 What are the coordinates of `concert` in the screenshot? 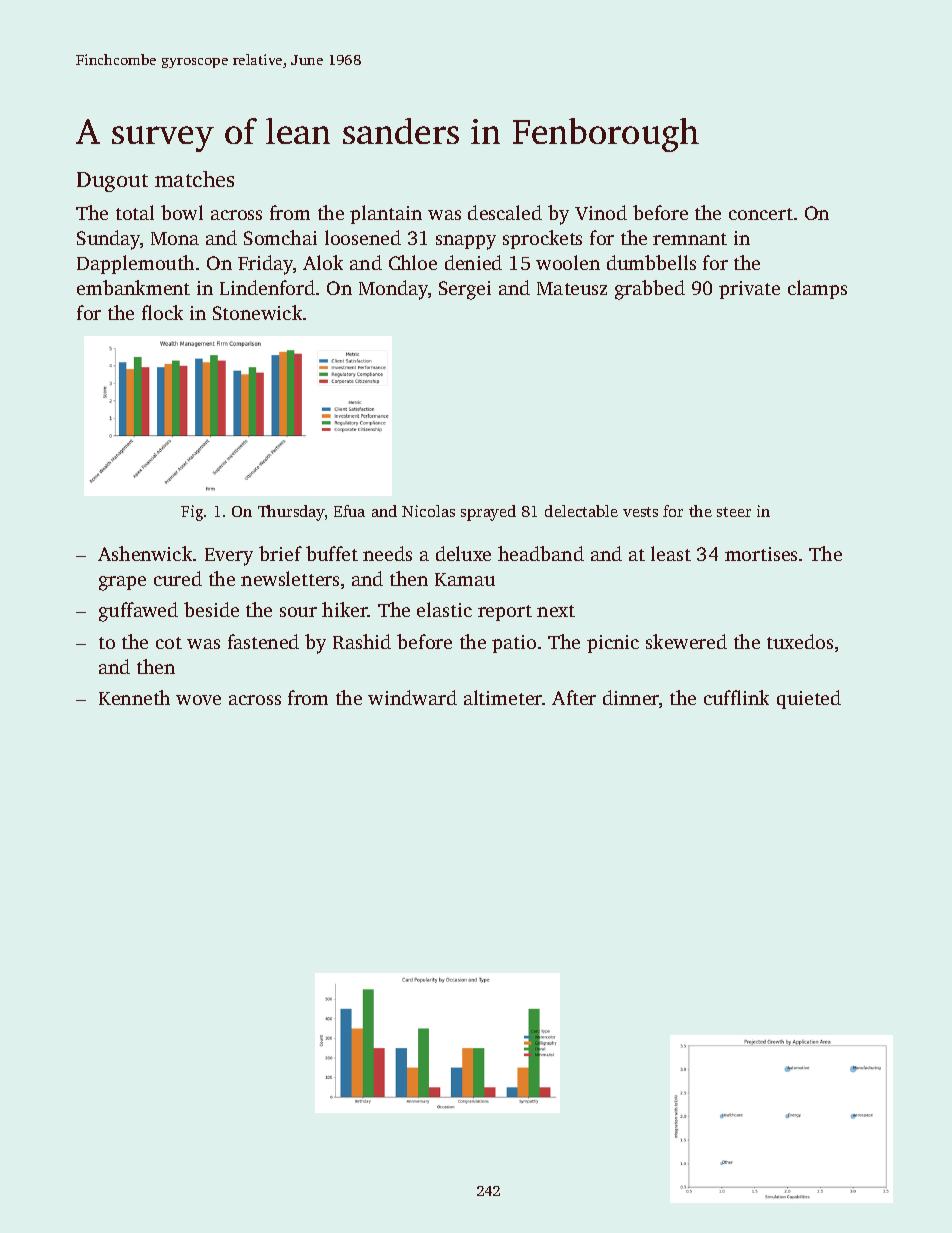 It's located at (761, 214).
